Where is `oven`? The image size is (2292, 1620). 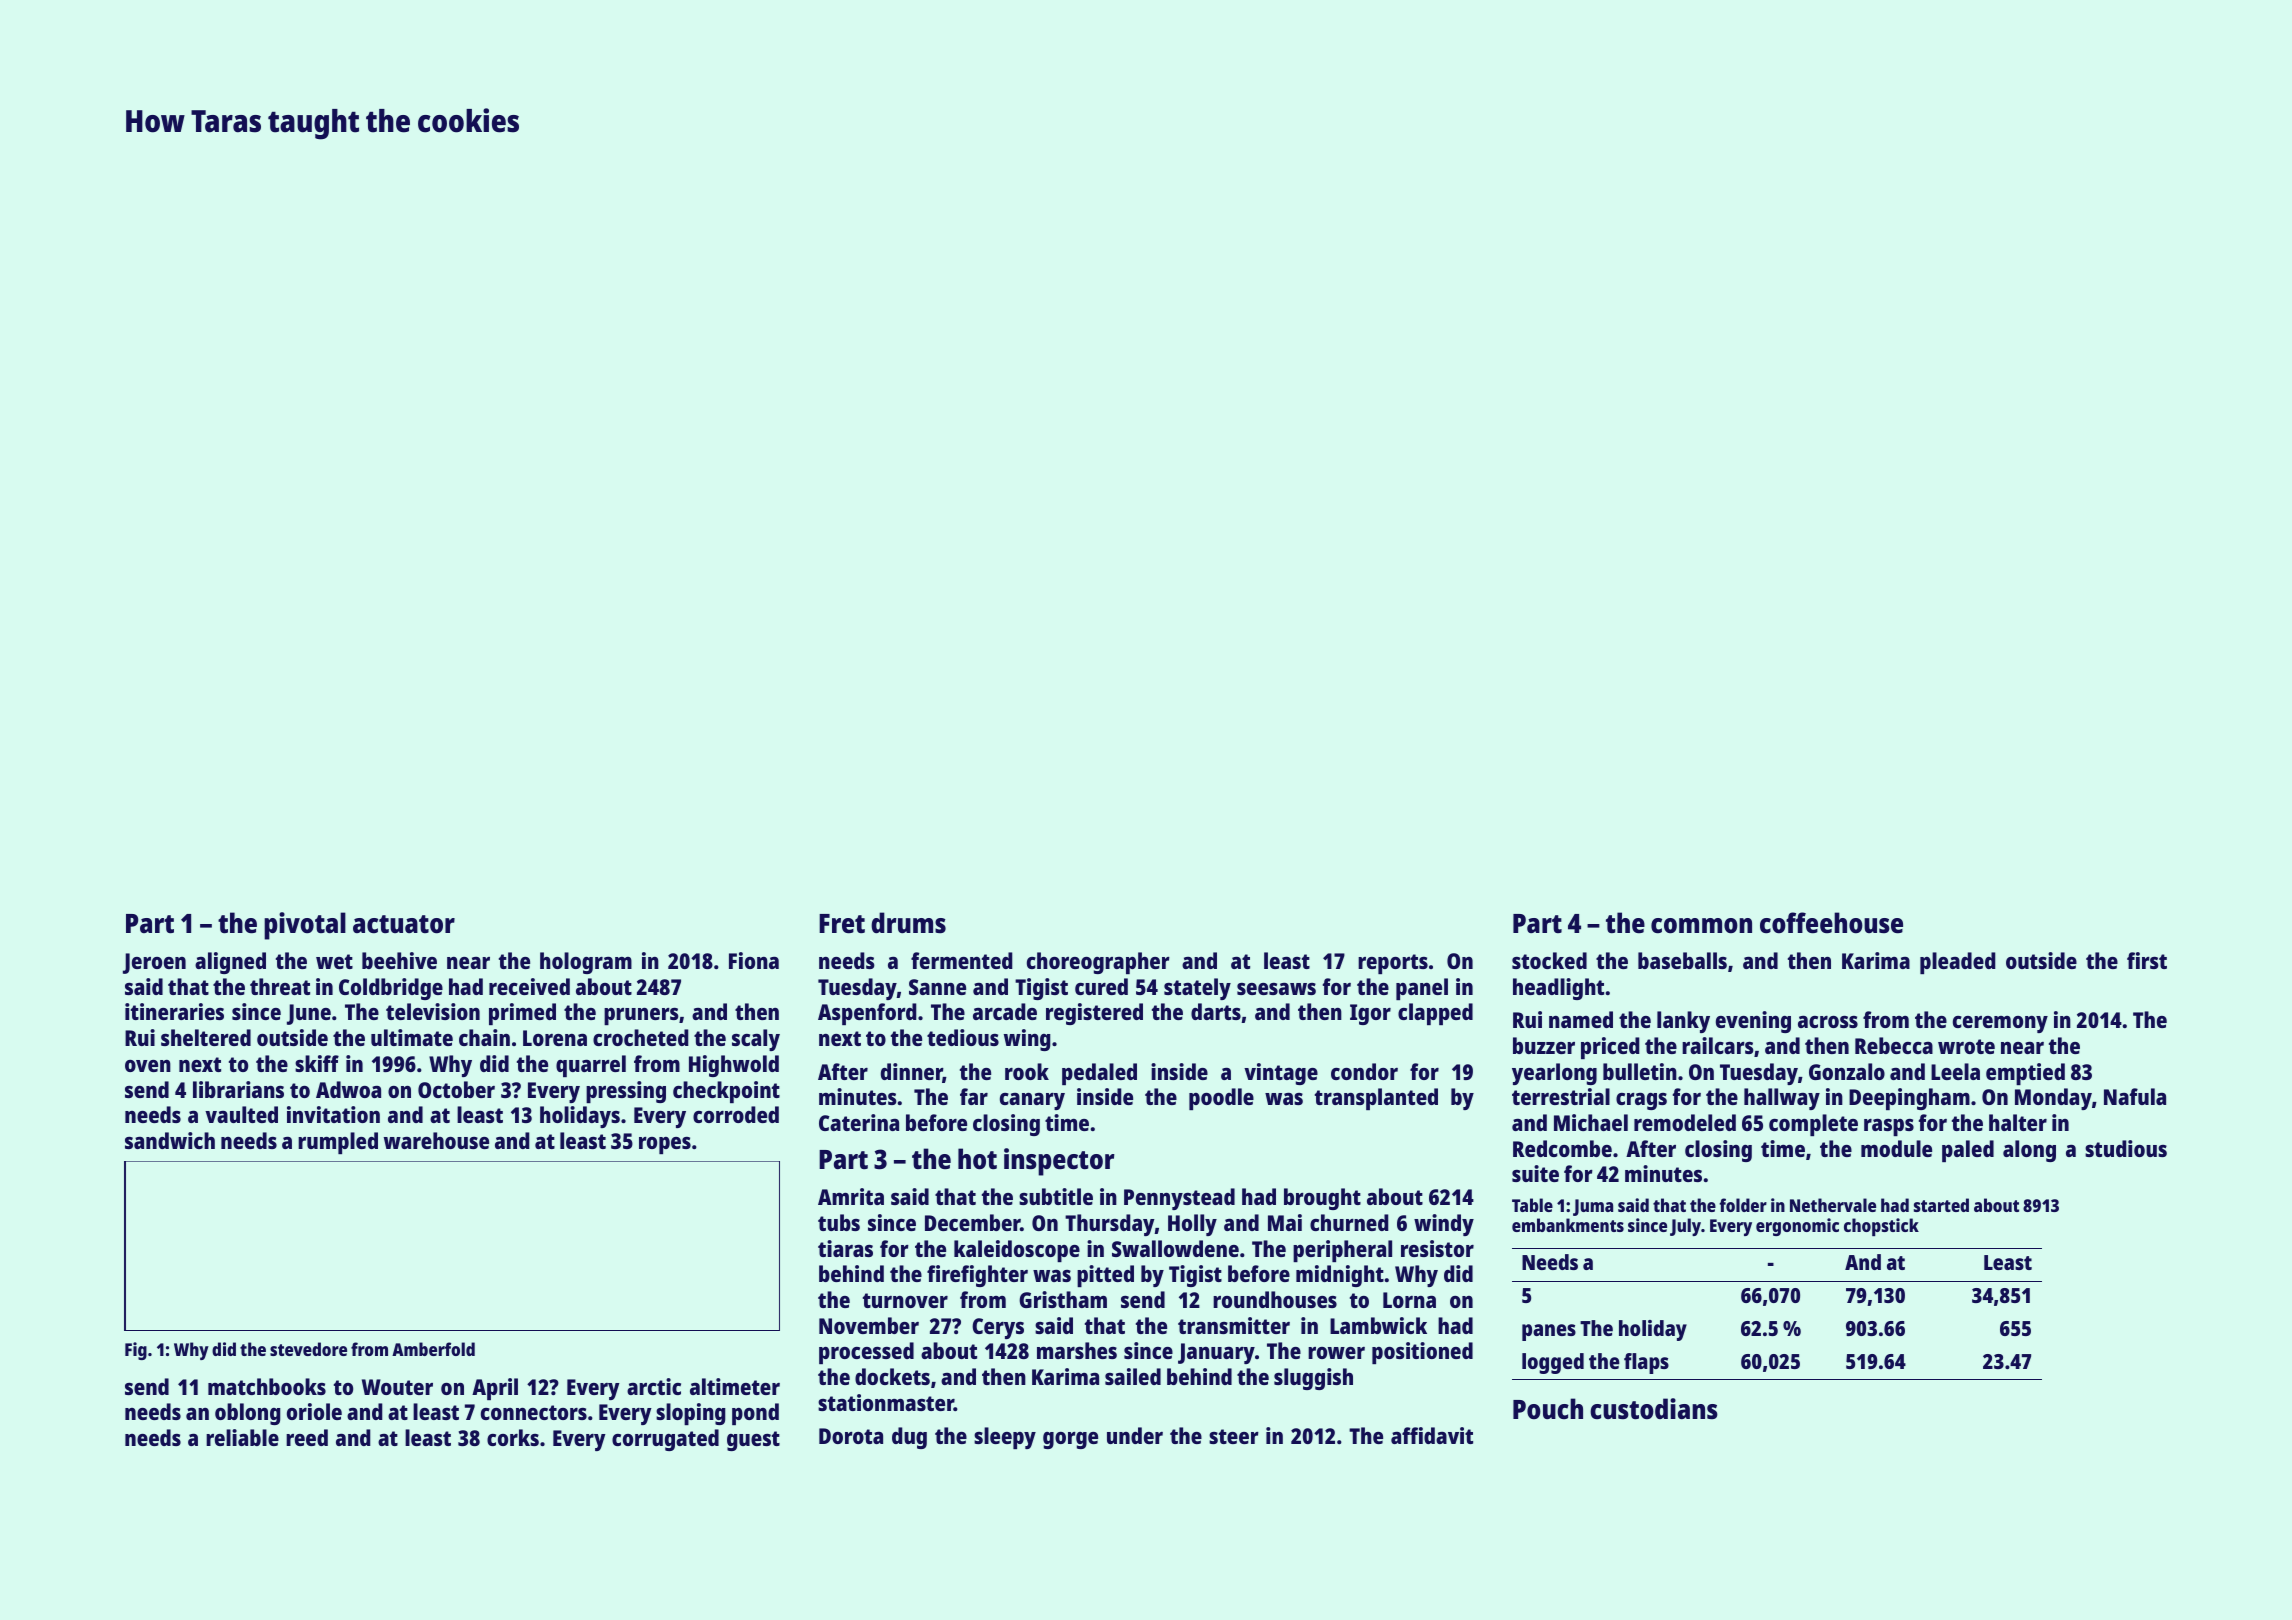 oven is located at coordinates (148, 1066).
